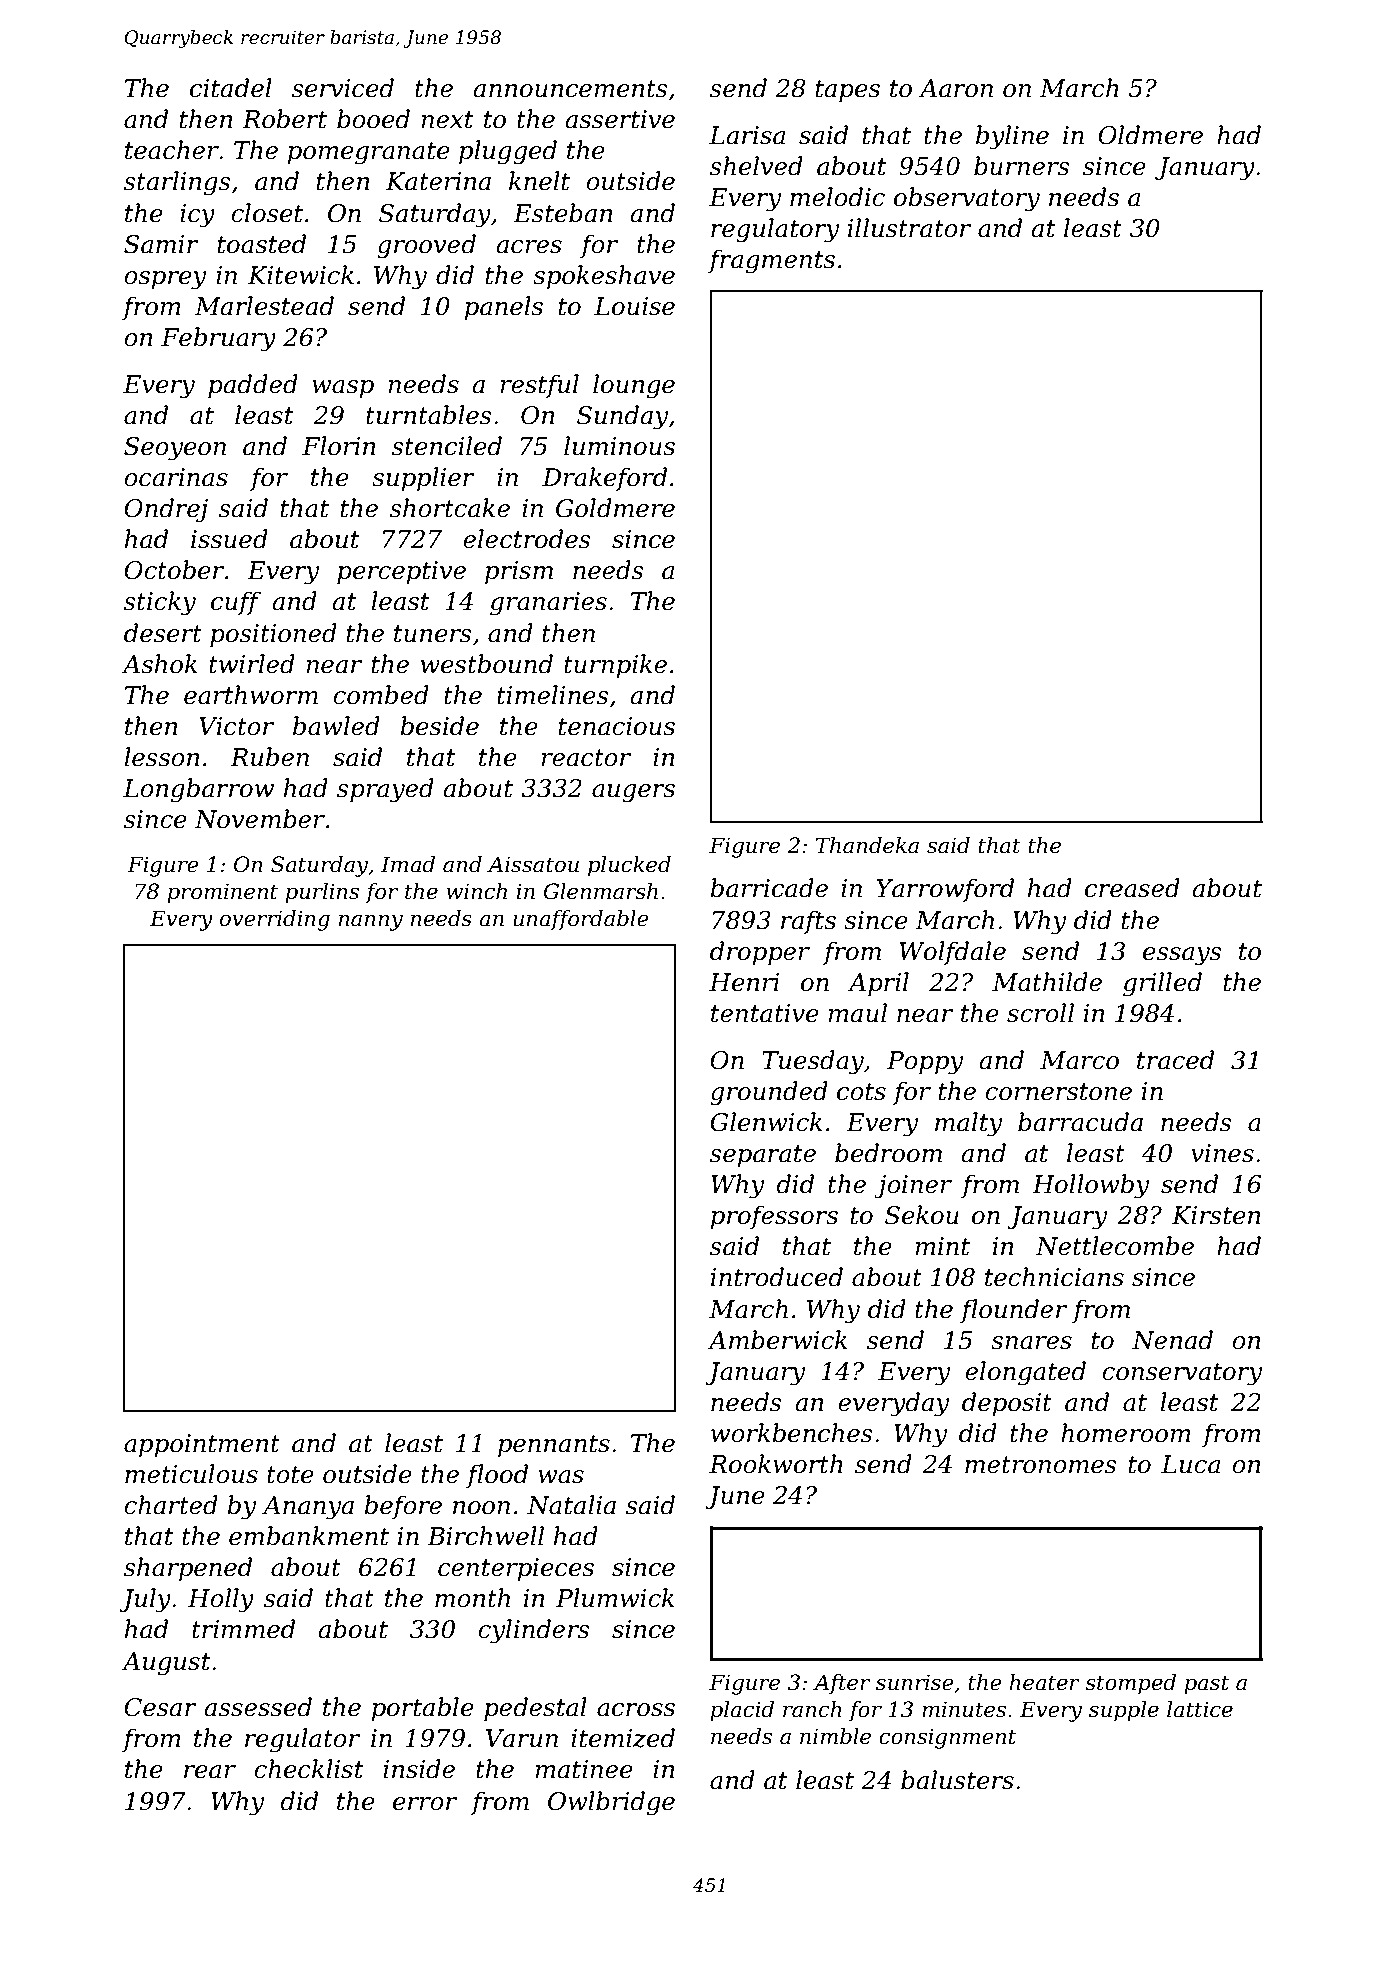 The width and height of the screenshot is (1386, 1969). I want to click on matinee, so click(584, 1769).
